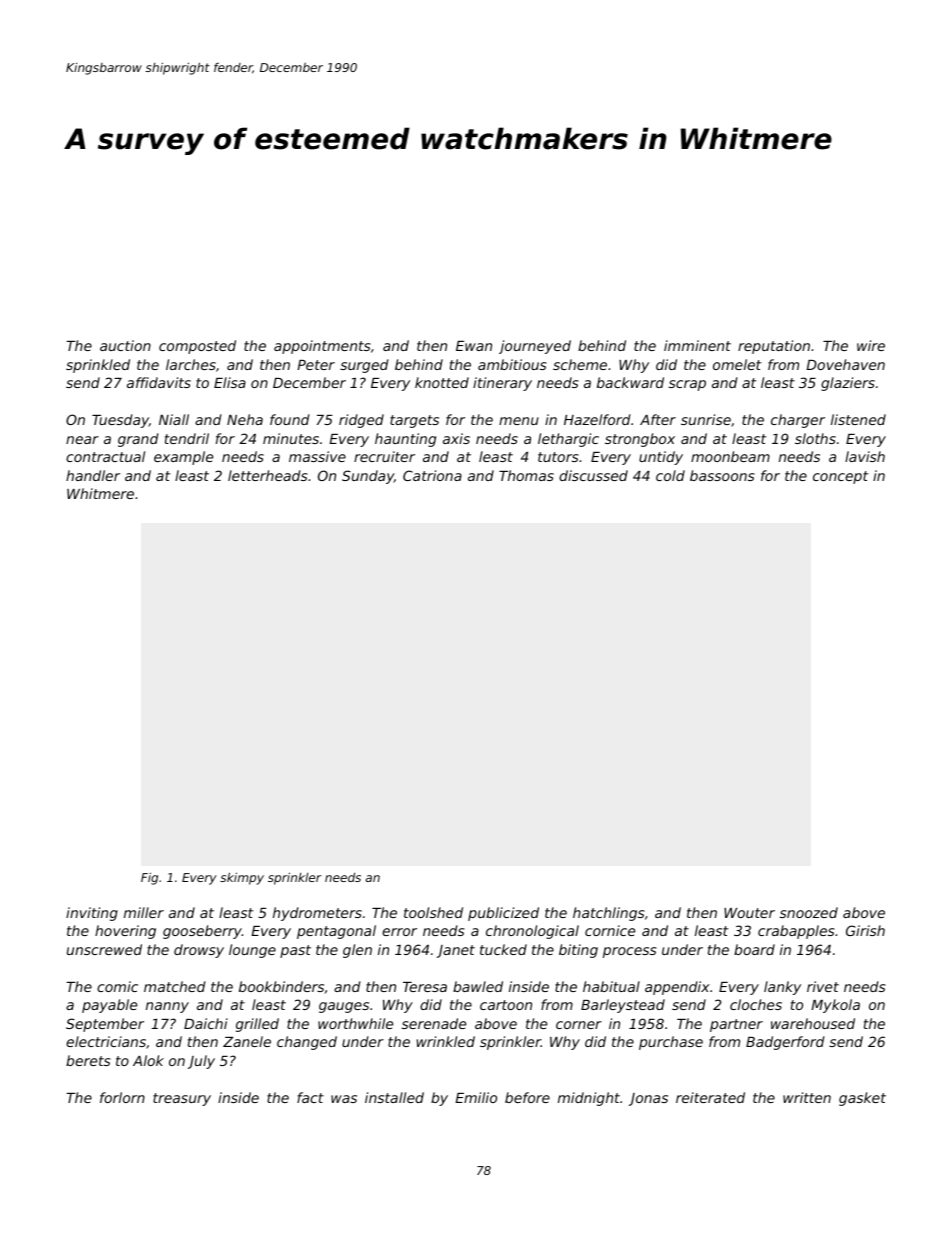  What do you see at coordinates (840, 477) in the page?
I see `concept` at bounding box center [840, 477].
